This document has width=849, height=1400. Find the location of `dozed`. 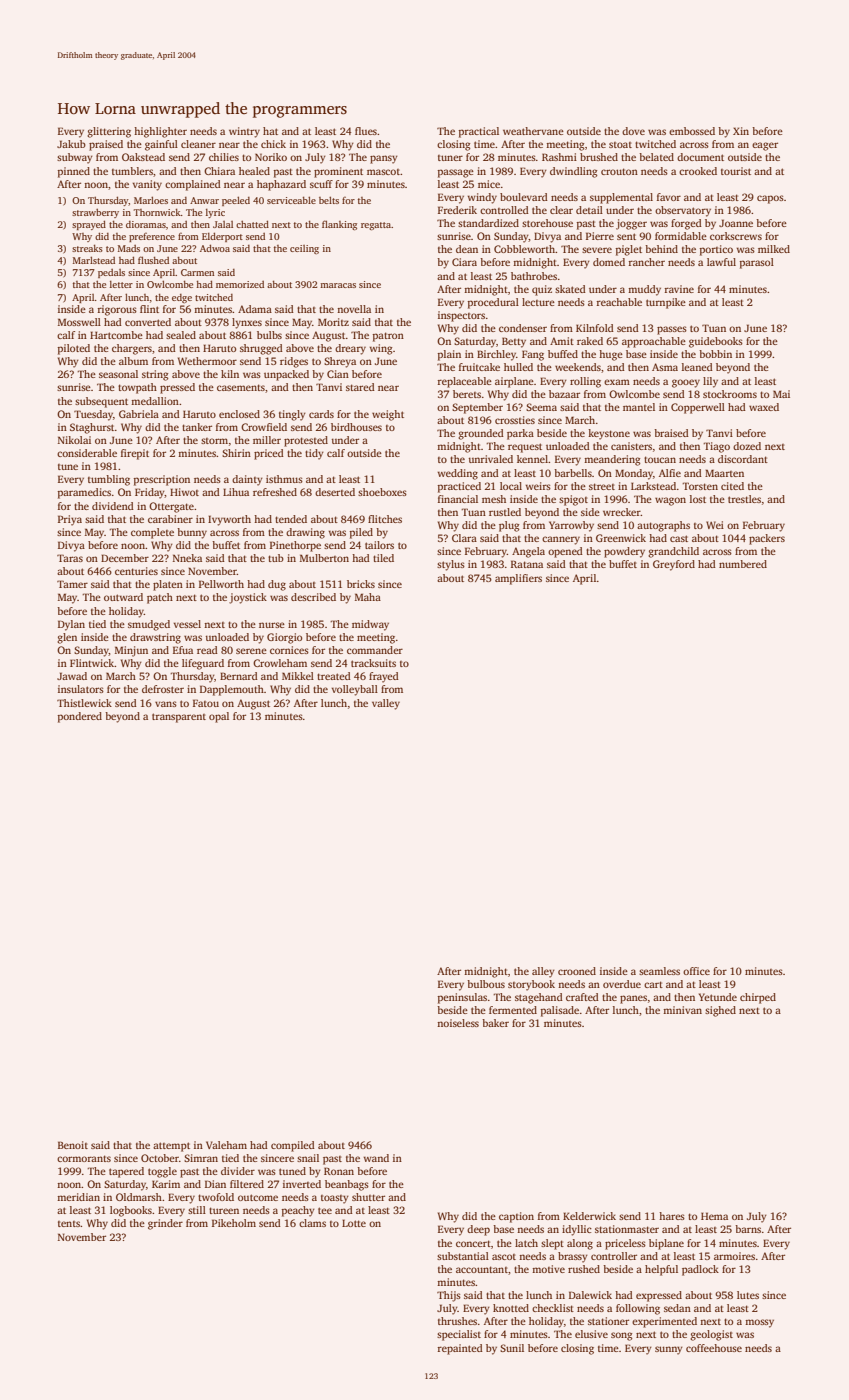

dozed is located at coordinates (747, 446).
